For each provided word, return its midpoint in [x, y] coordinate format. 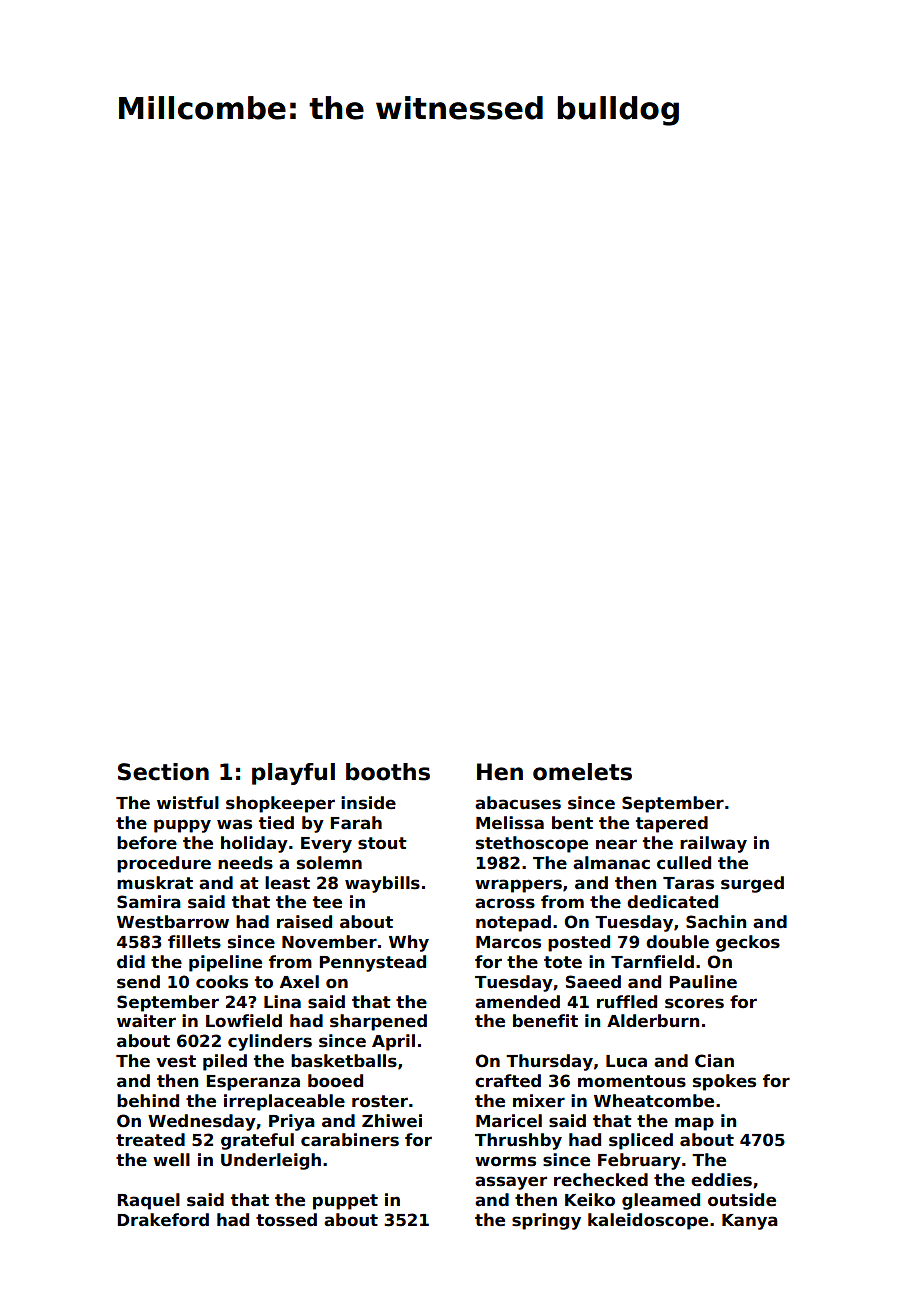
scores [694, 1003]
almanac [611, 863]
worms [505, 1161]
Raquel [149, 1201]
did [131, 962]
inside [368, 803]
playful [293, 774]
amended [517, 1002]
